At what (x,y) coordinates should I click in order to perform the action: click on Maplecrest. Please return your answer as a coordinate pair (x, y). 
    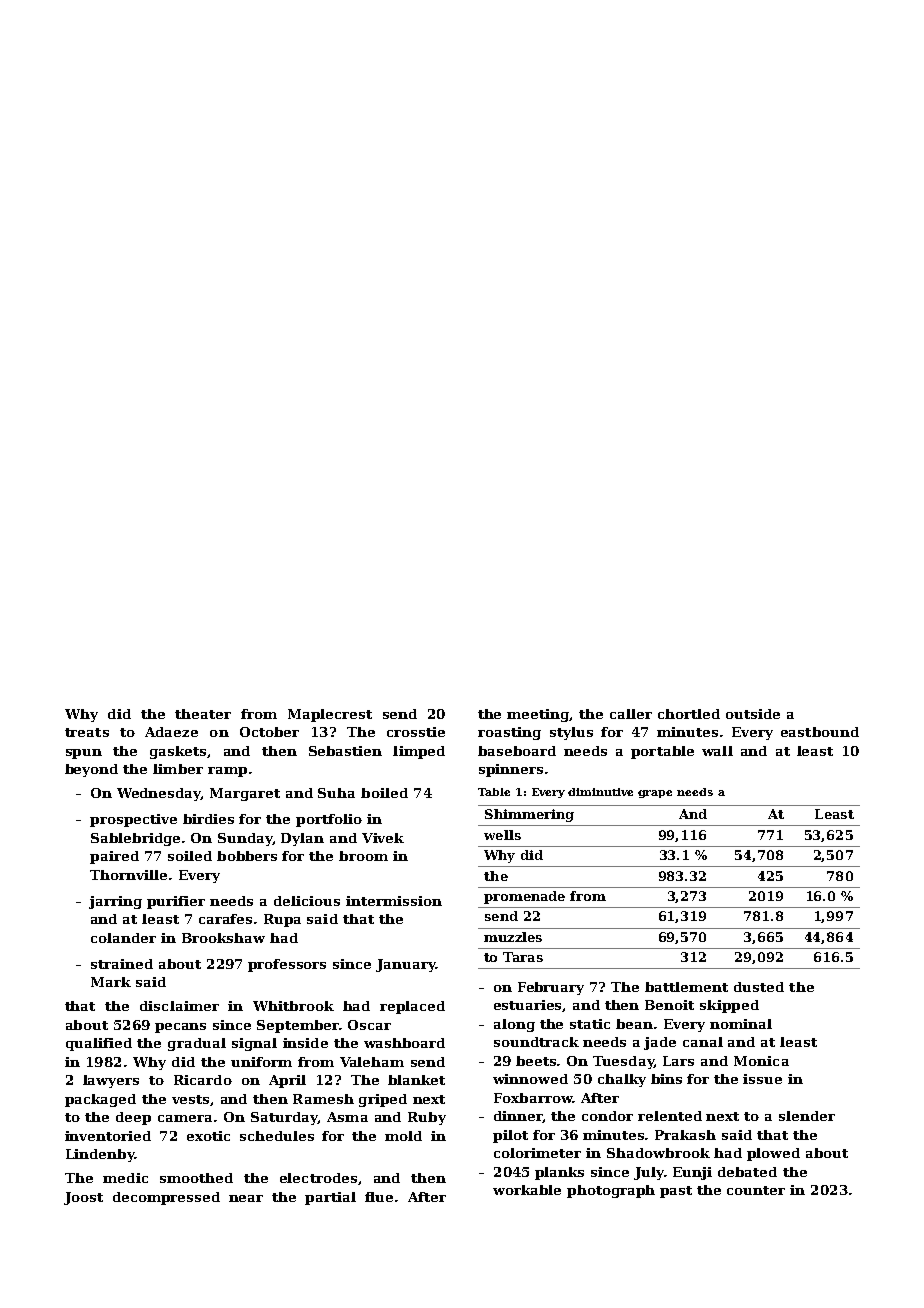
    Looking at the image, I should click on (330, 715).
